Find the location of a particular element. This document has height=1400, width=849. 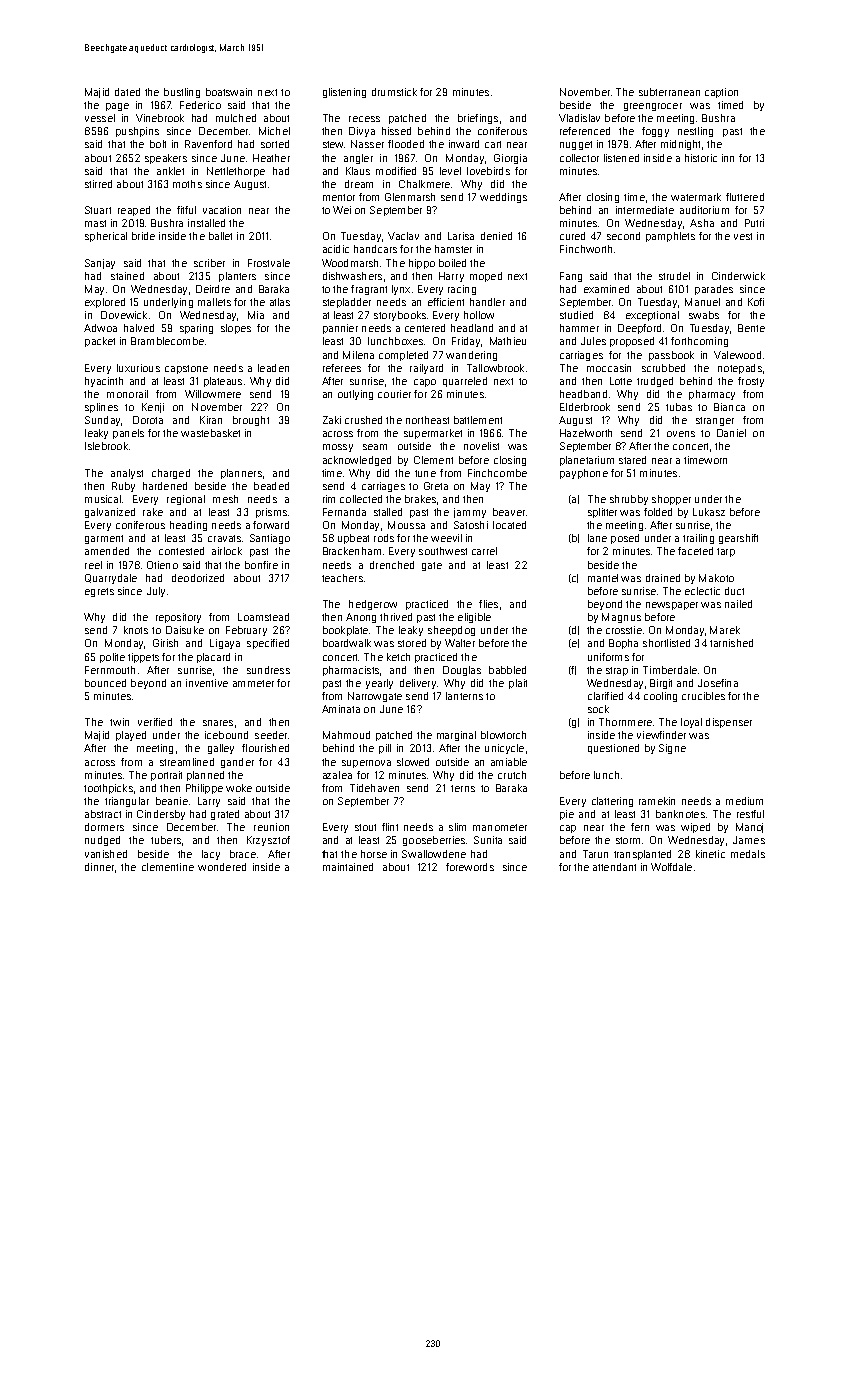

nailed is located at coordinates (738, 604).
